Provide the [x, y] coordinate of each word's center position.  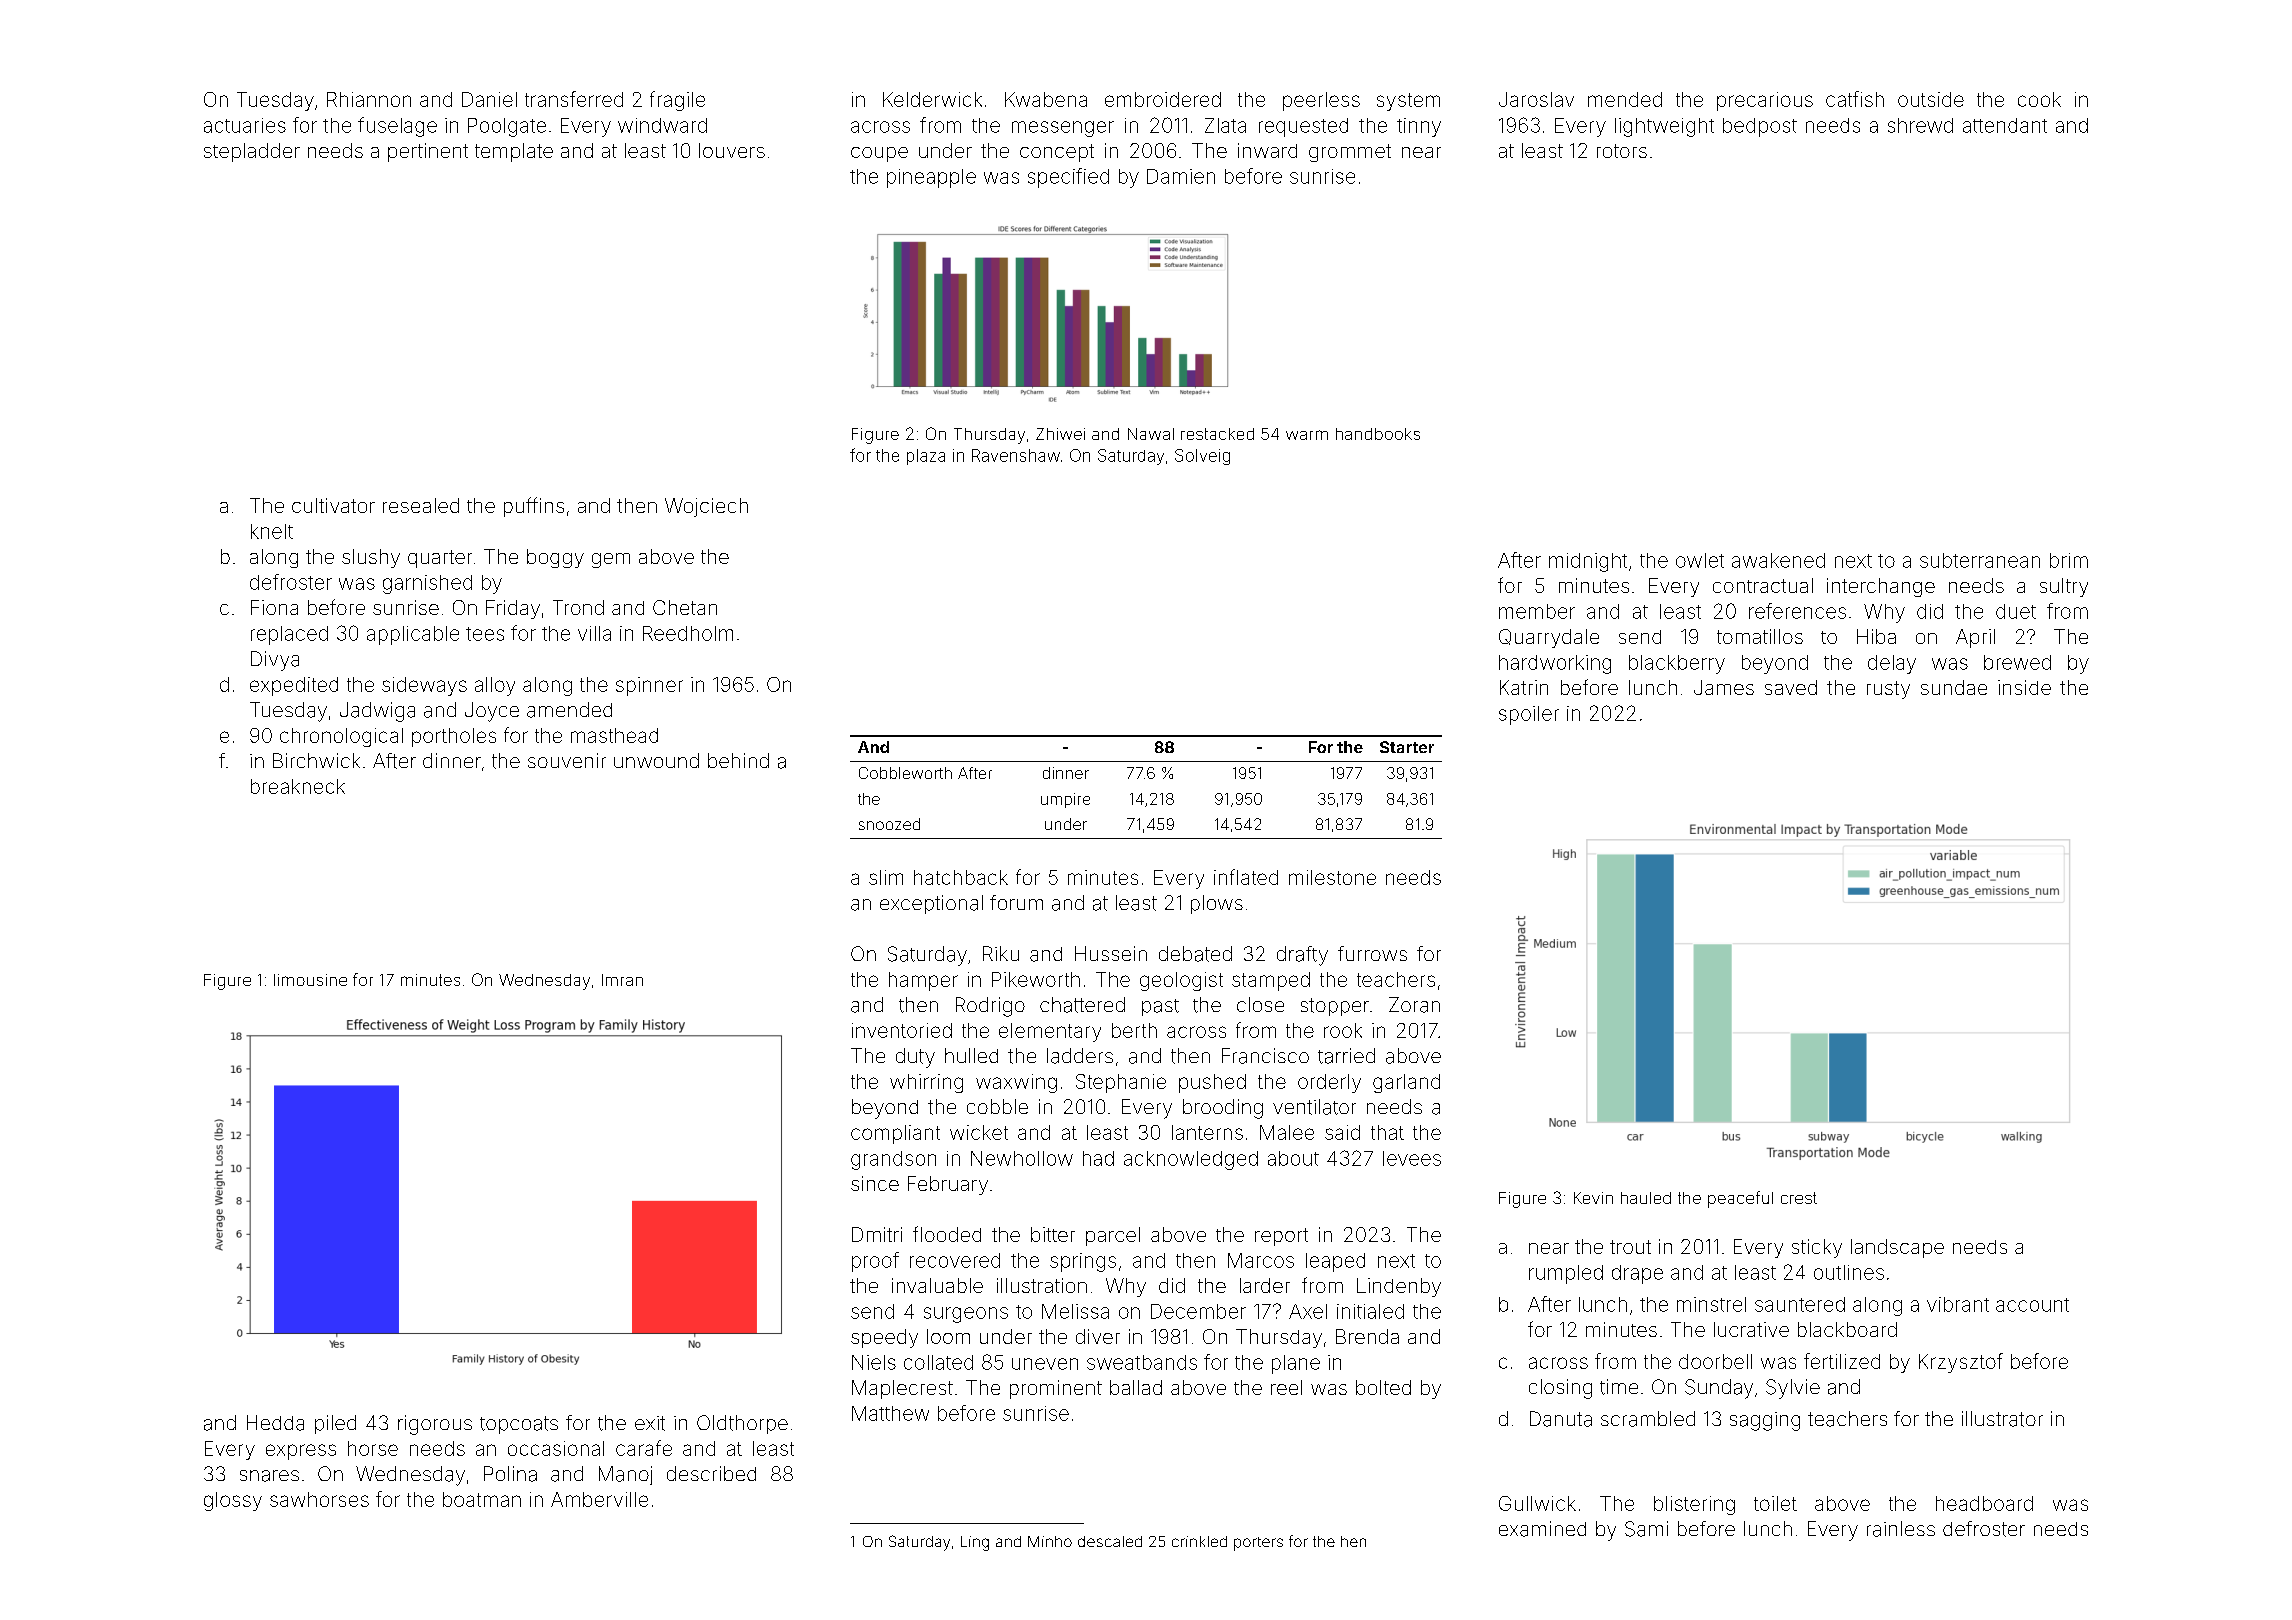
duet [2016, 611]
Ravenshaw [1016, 455]
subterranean [1980, 560]
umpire [1065, 800]
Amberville [599, 1499]
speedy [884, 1338]
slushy [371, 558]
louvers [732, 150]
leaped [1335, 1262]
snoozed [889, 824]
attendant [2005, 125]
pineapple [931, 178]
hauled [1646, 1198]
